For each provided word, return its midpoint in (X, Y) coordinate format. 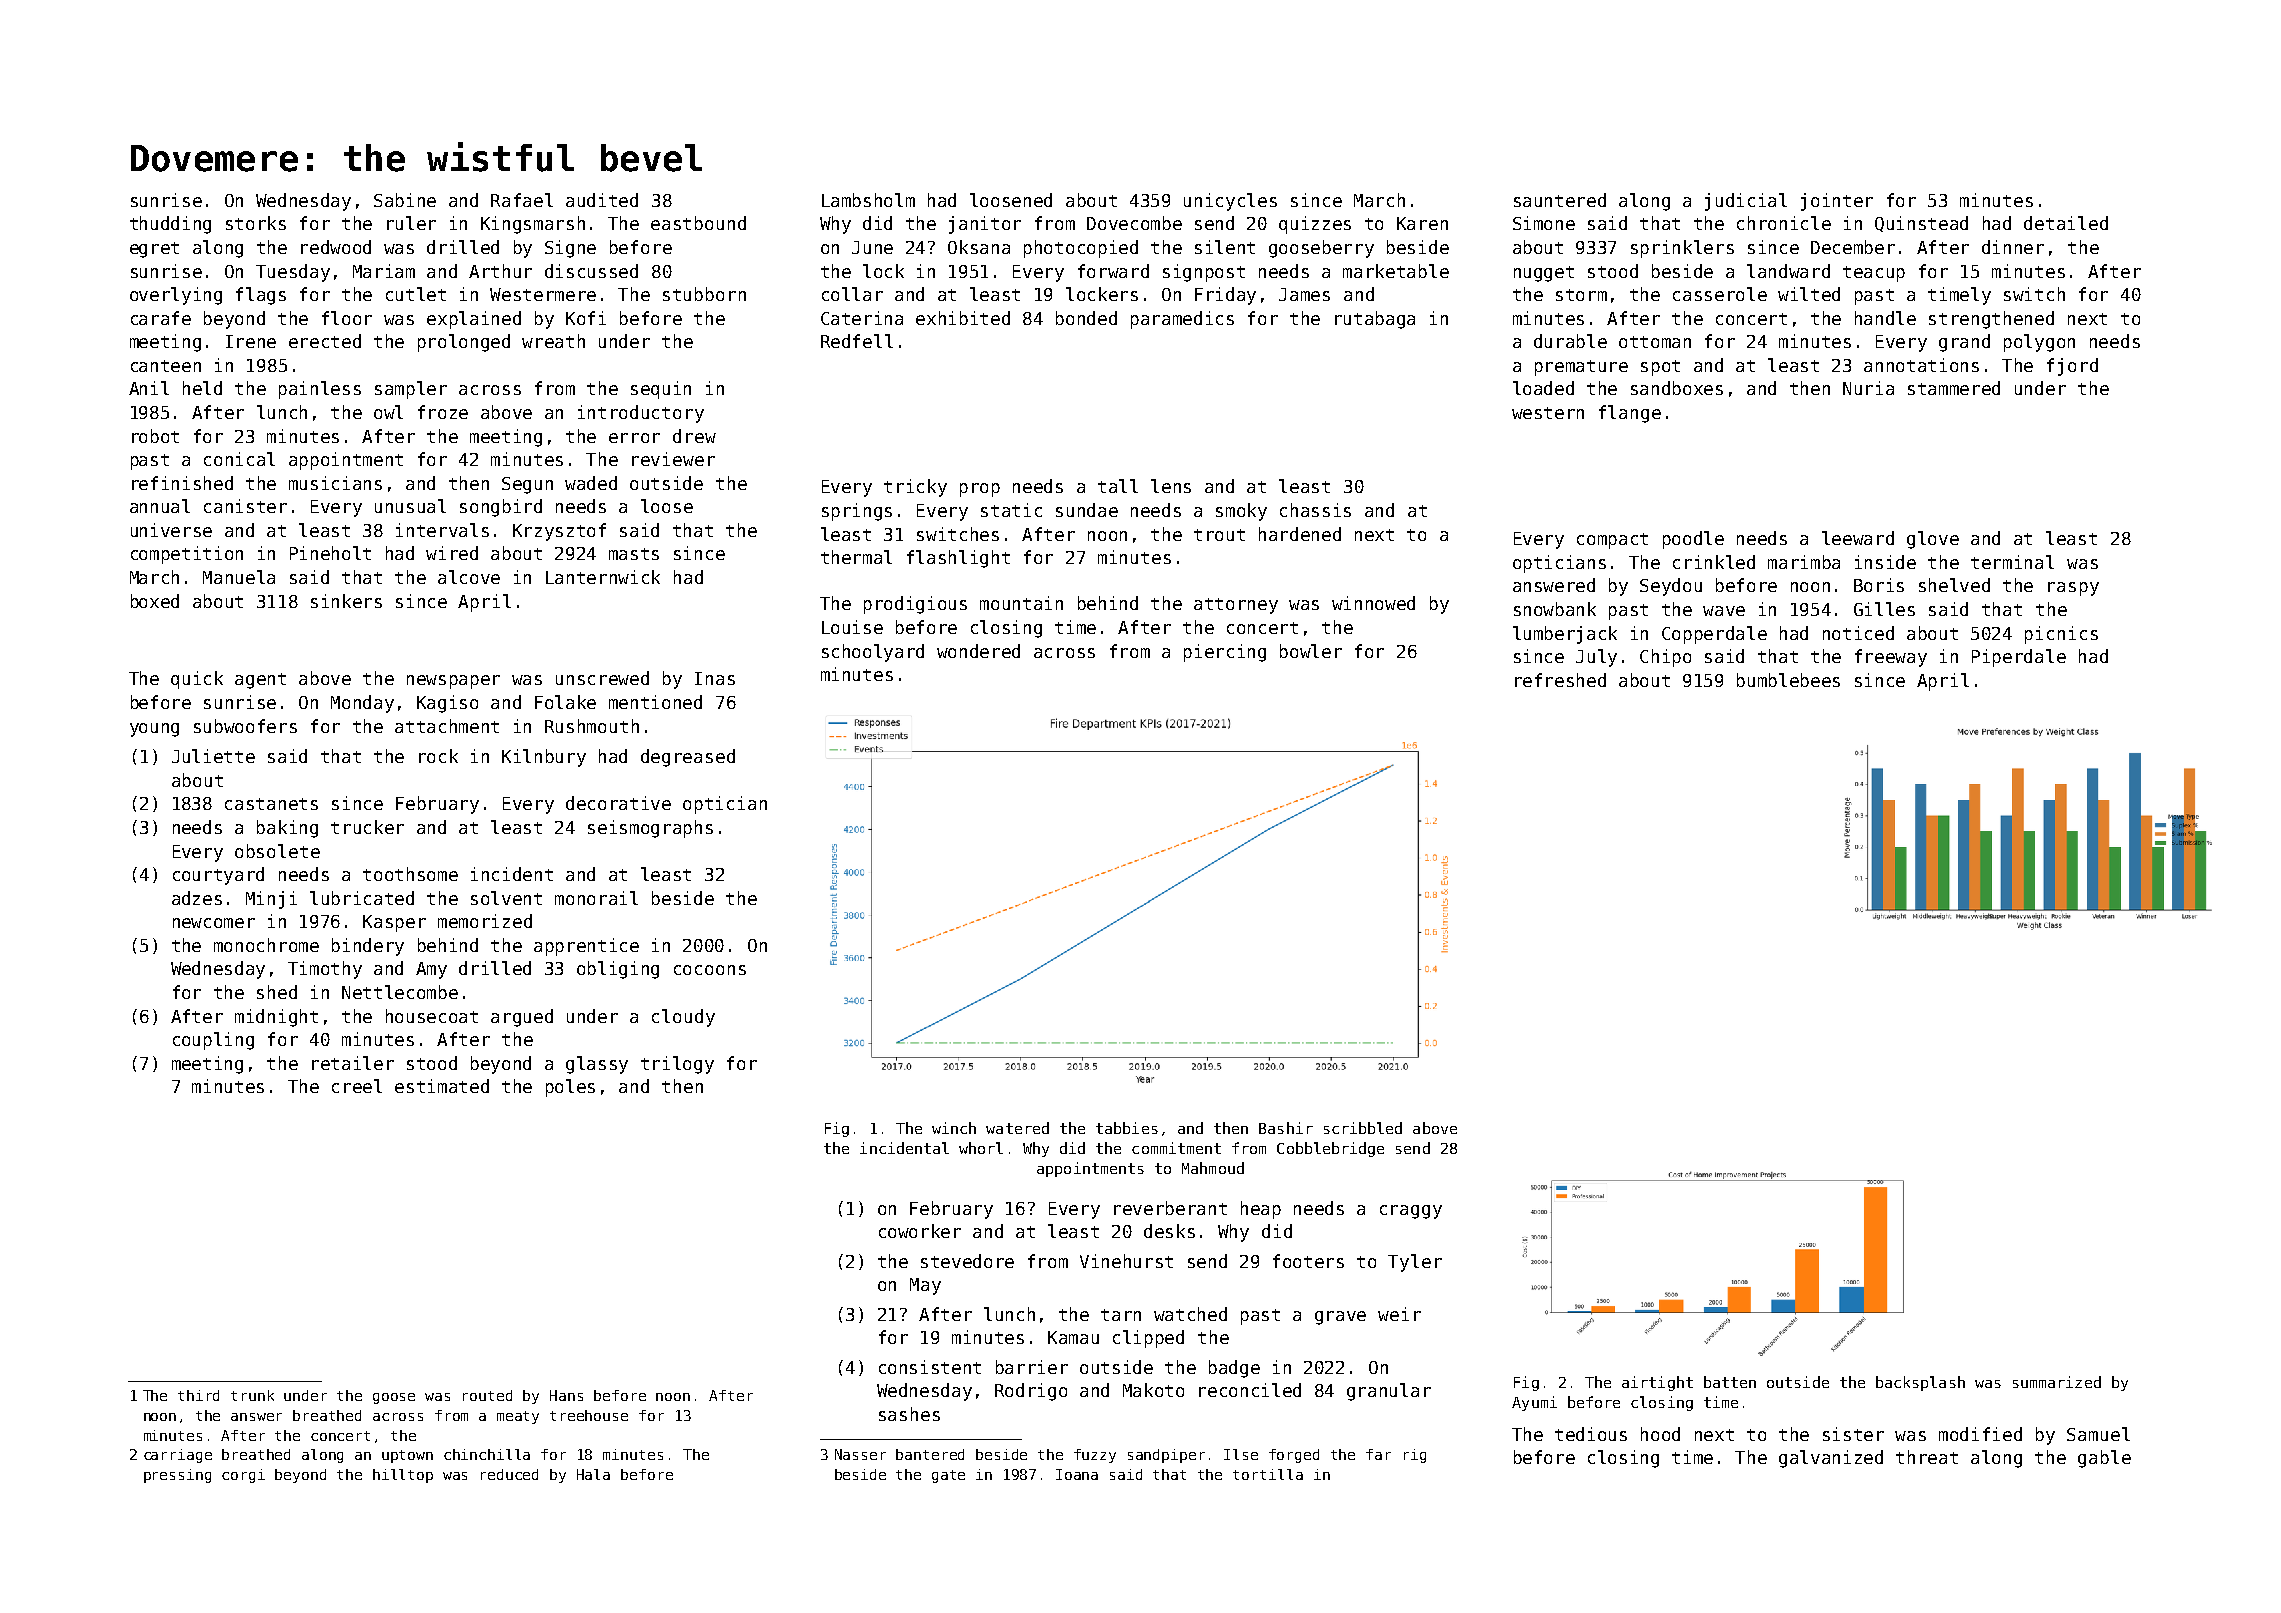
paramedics (1182, 320)
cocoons (710, 970)
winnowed (1373, 603)
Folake (565, 702)
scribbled (1363, 1128)
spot (1660, 368)
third (198, 1395)
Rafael (522, 200)
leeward (1858, 538)
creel (357, 1086)
